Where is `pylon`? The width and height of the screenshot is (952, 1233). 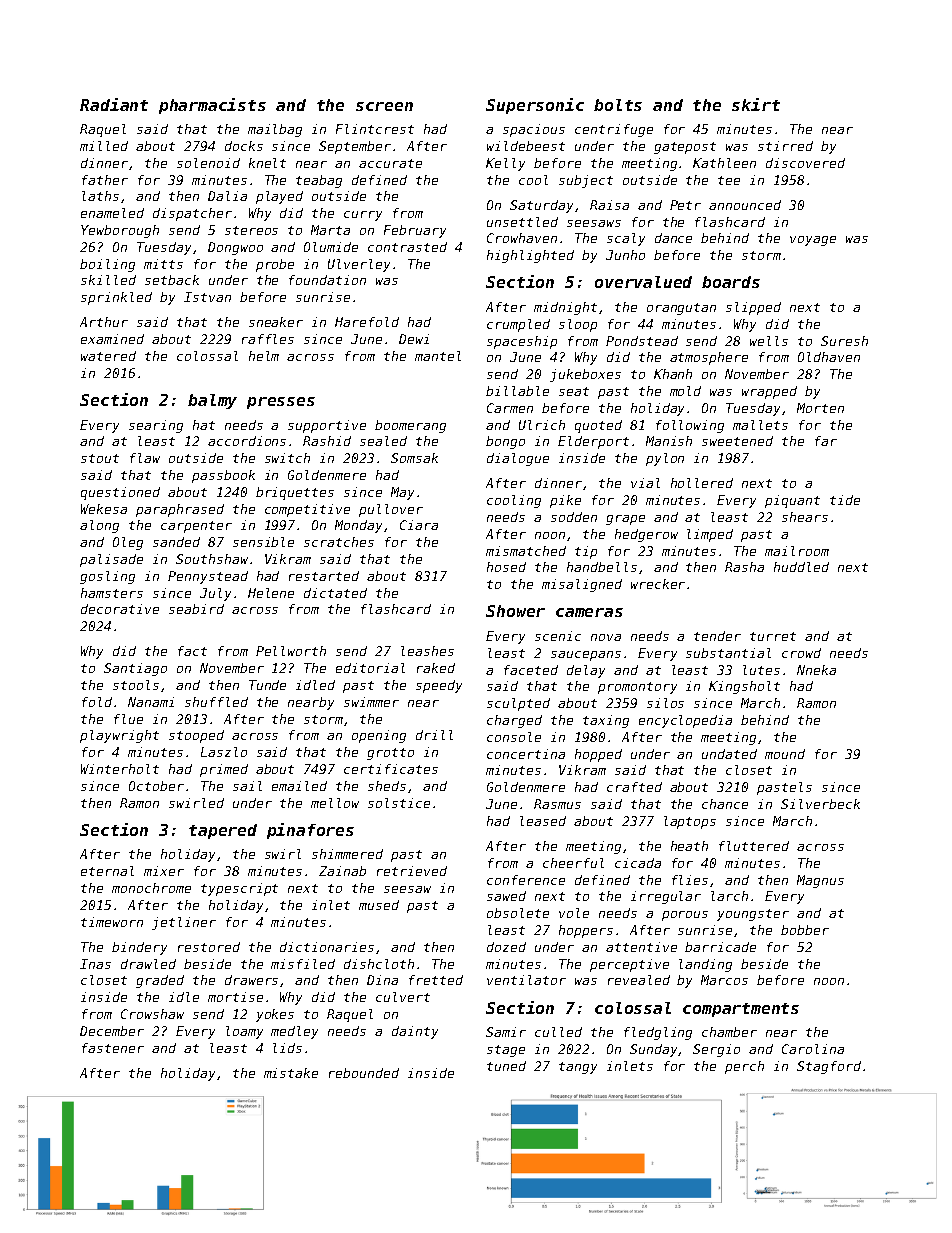 pylon is located at coordinates (665, 459).
